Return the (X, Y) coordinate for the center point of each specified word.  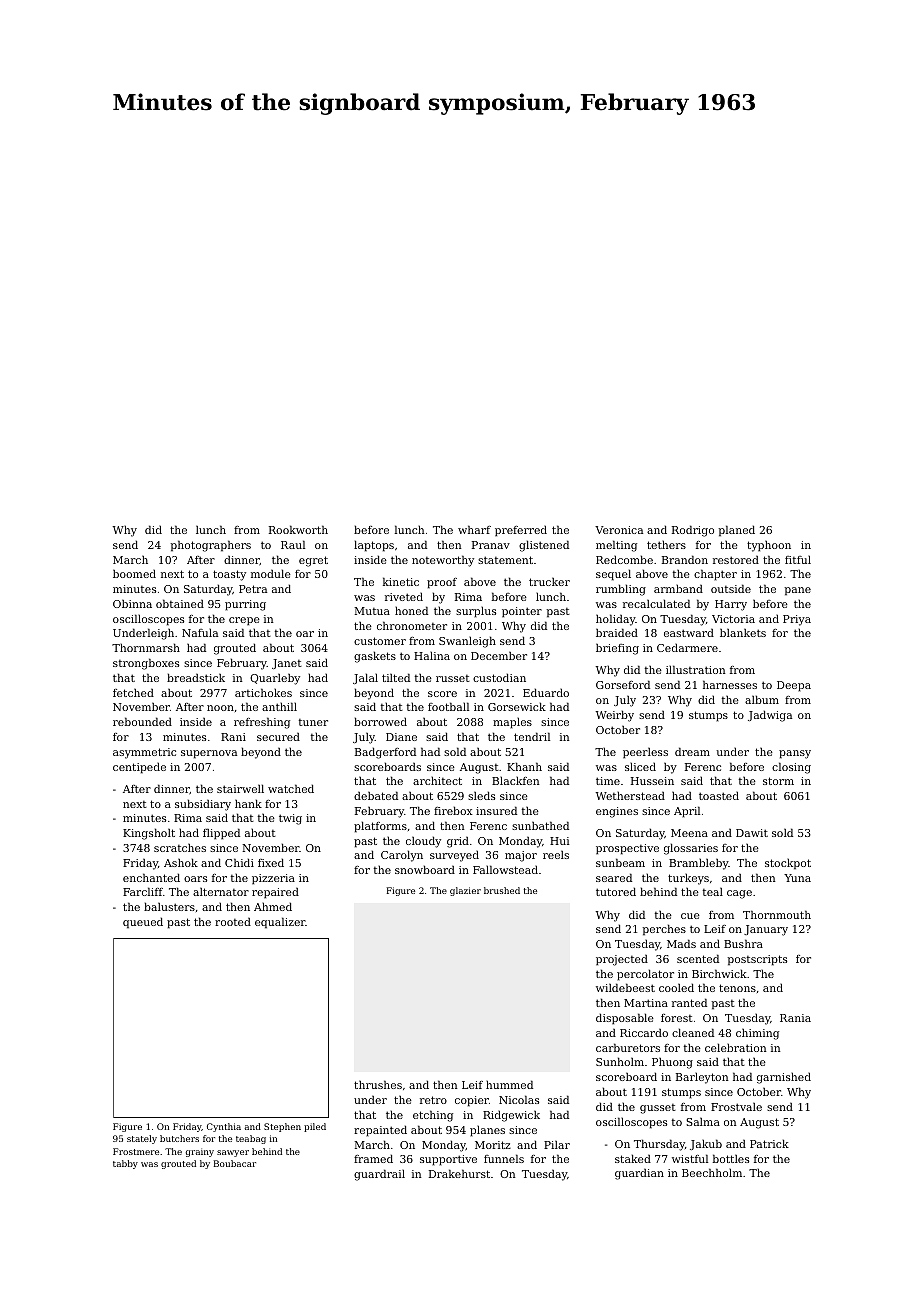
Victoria (733, 619)
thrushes (378, 1084)
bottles (731, 1158)
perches (664, 930)
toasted (719, 795)
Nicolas (519, 1099)
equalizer (280, 923)
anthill (279, 706)
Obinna (132, 603)
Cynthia (224, 1127)
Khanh (524, 766)
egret (313, 561)
